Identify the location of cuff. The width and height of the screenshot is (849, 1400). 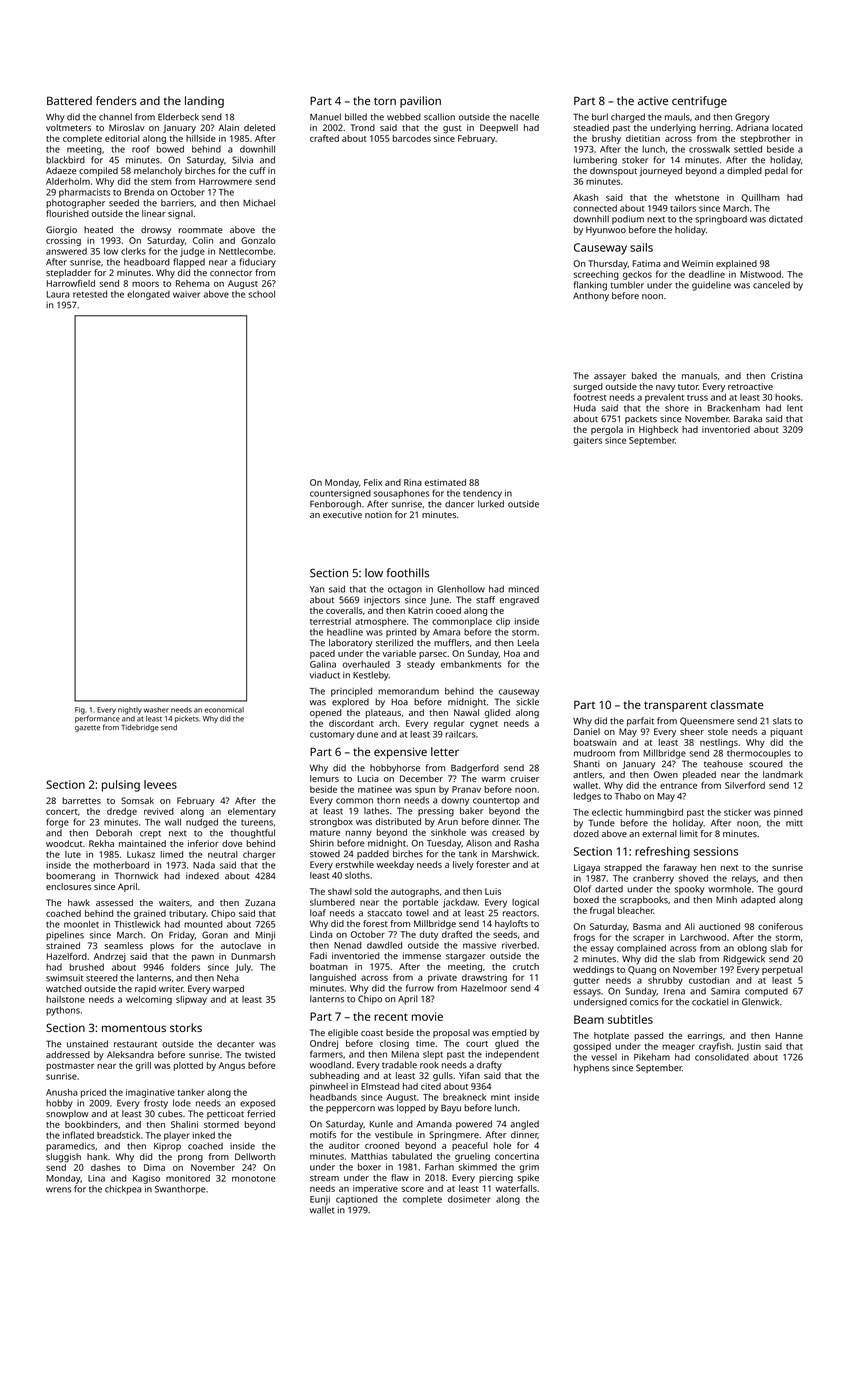
(257, 170).
